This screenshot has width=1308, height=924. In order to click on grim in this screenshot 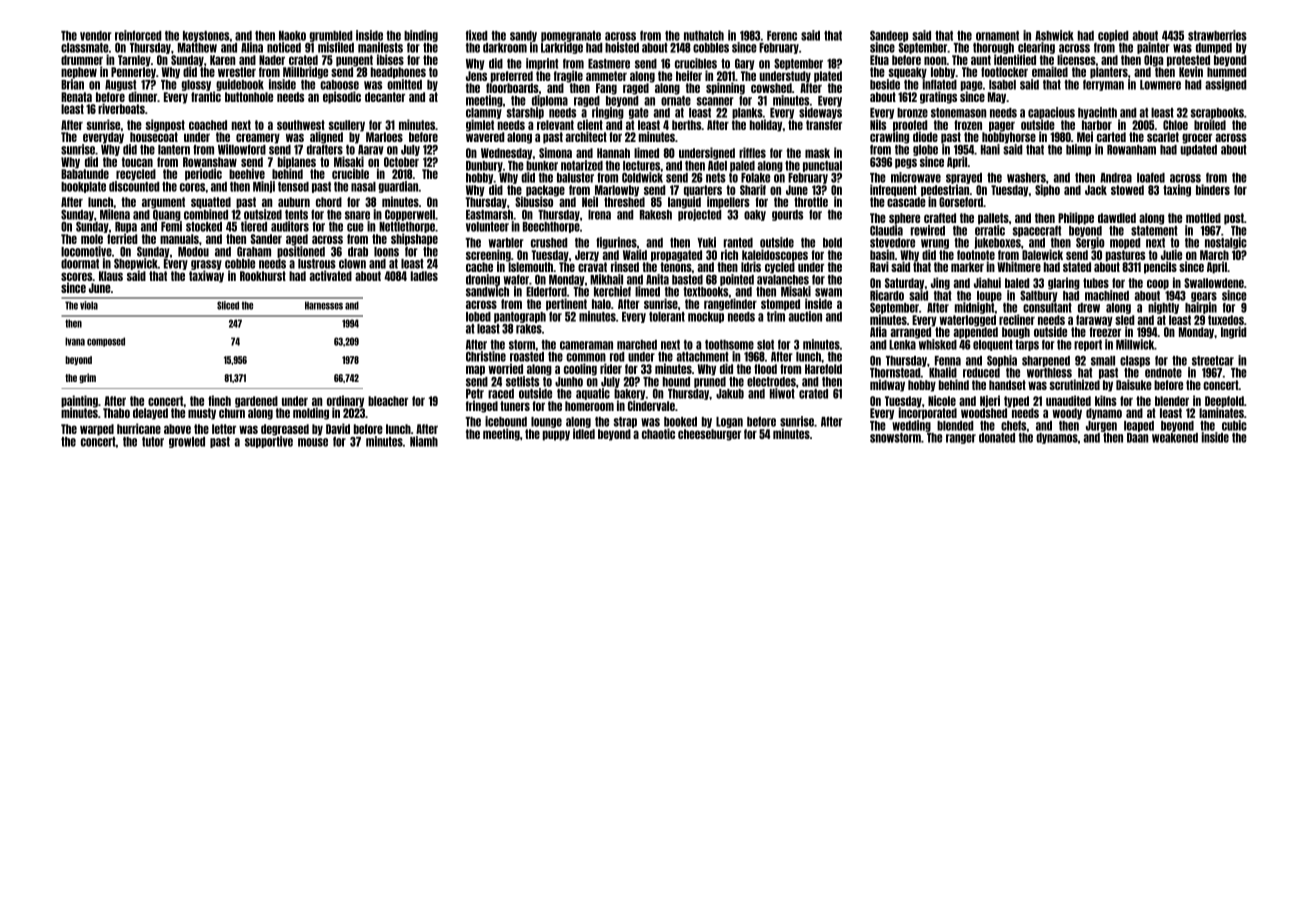, I will do `click(87, 378)`.
